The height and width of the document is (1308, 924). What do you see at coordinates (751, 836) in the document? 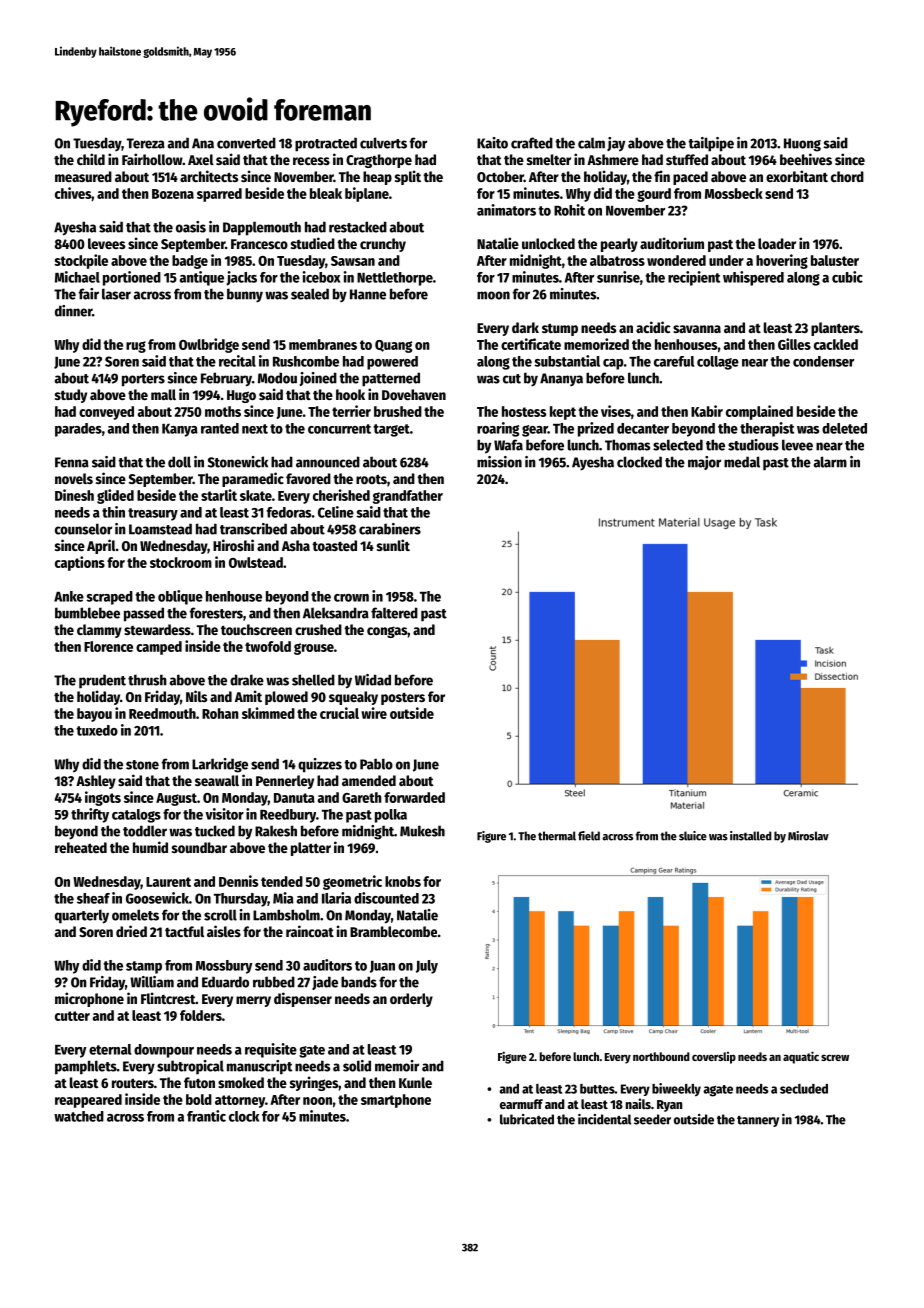
I see `installed` at bounding box center [751, 836].
